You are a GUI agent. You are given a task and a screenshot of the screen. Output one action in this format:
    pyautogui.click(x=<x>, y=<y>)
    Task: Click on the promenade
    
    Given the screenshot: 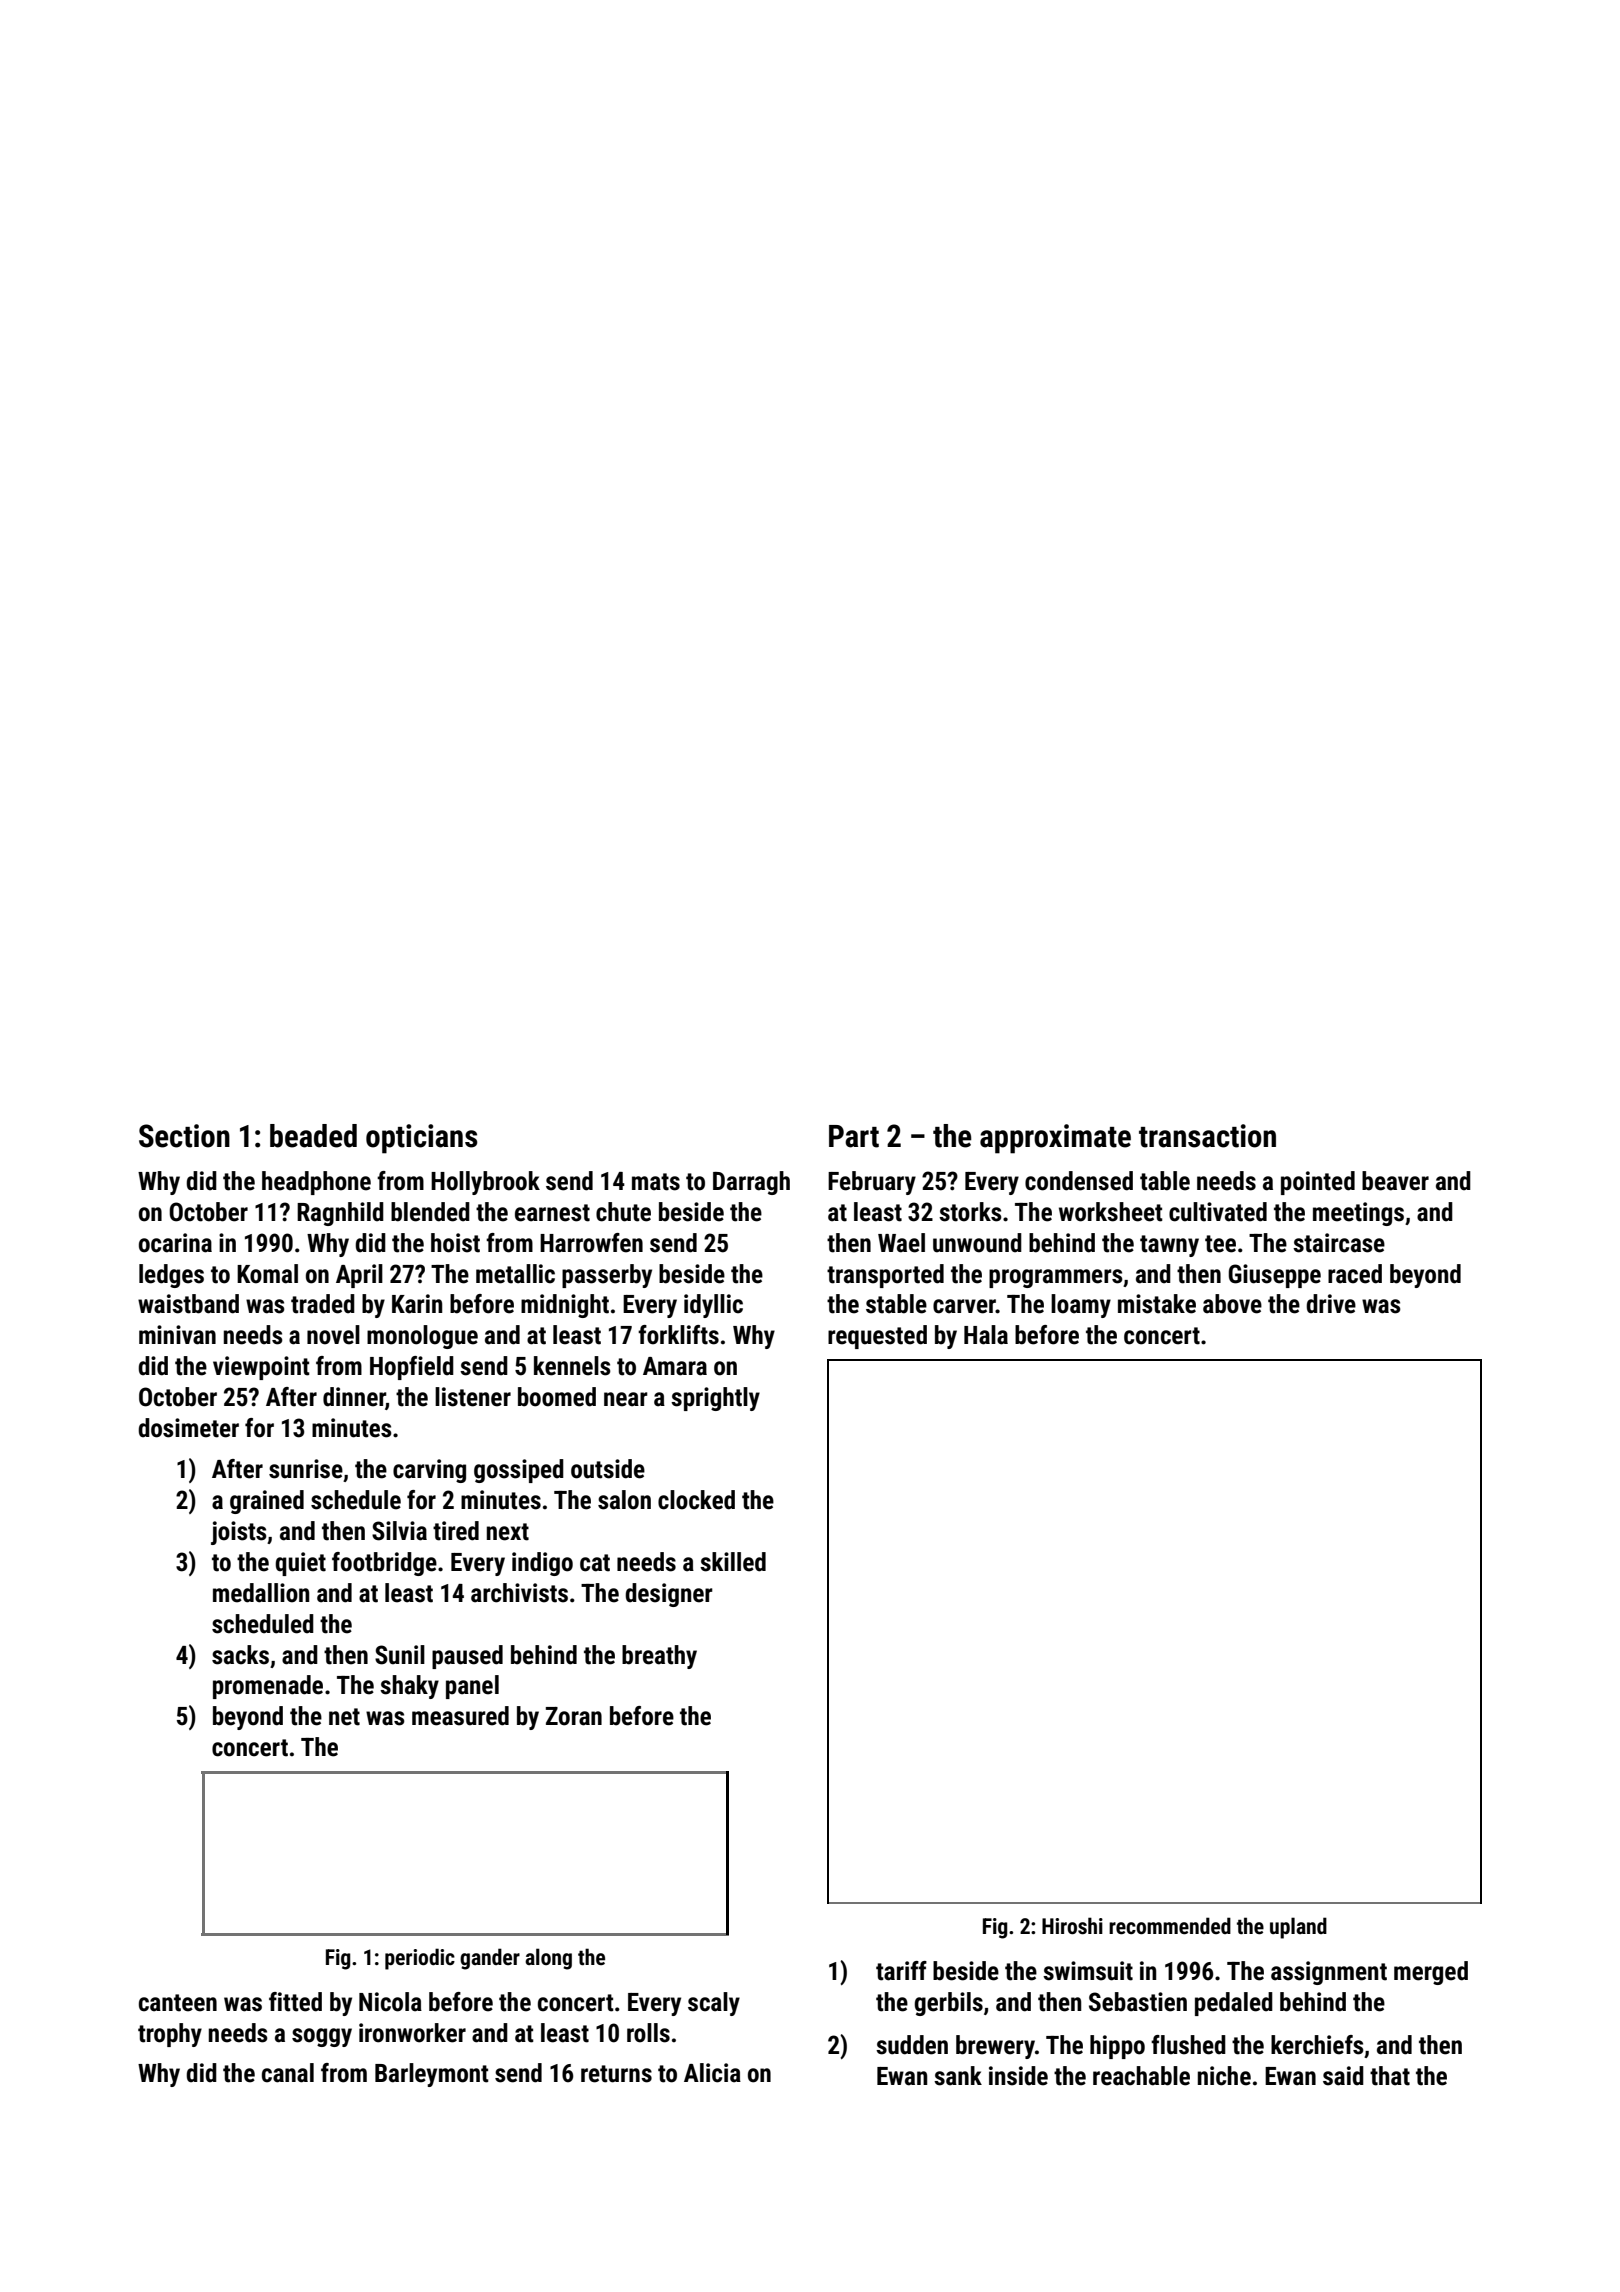 What is the action you would take?
    pyautogui.click(x=268, y=1687)
